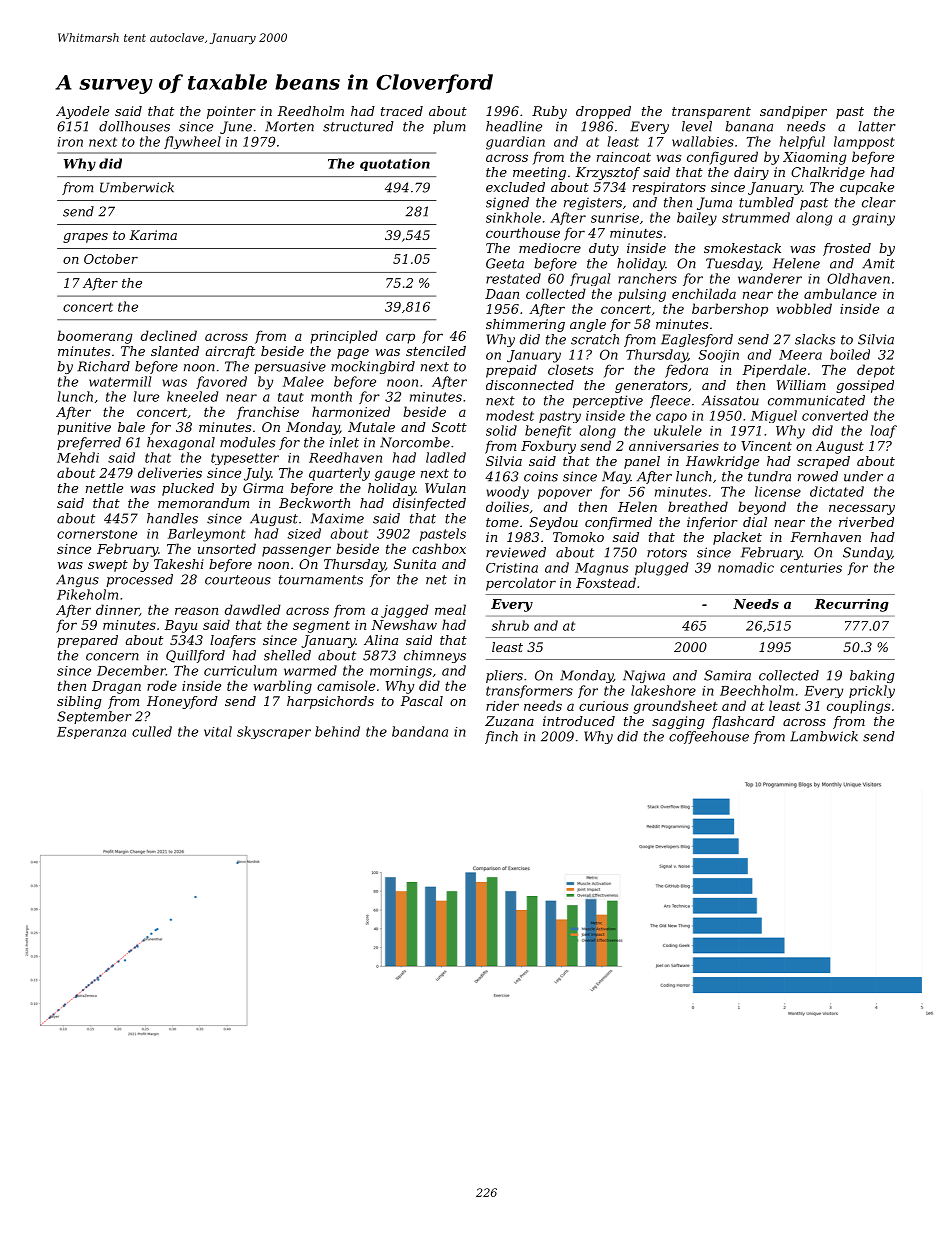 The image size is (952, 1233). I want to click on vital, so click(218, 731).
